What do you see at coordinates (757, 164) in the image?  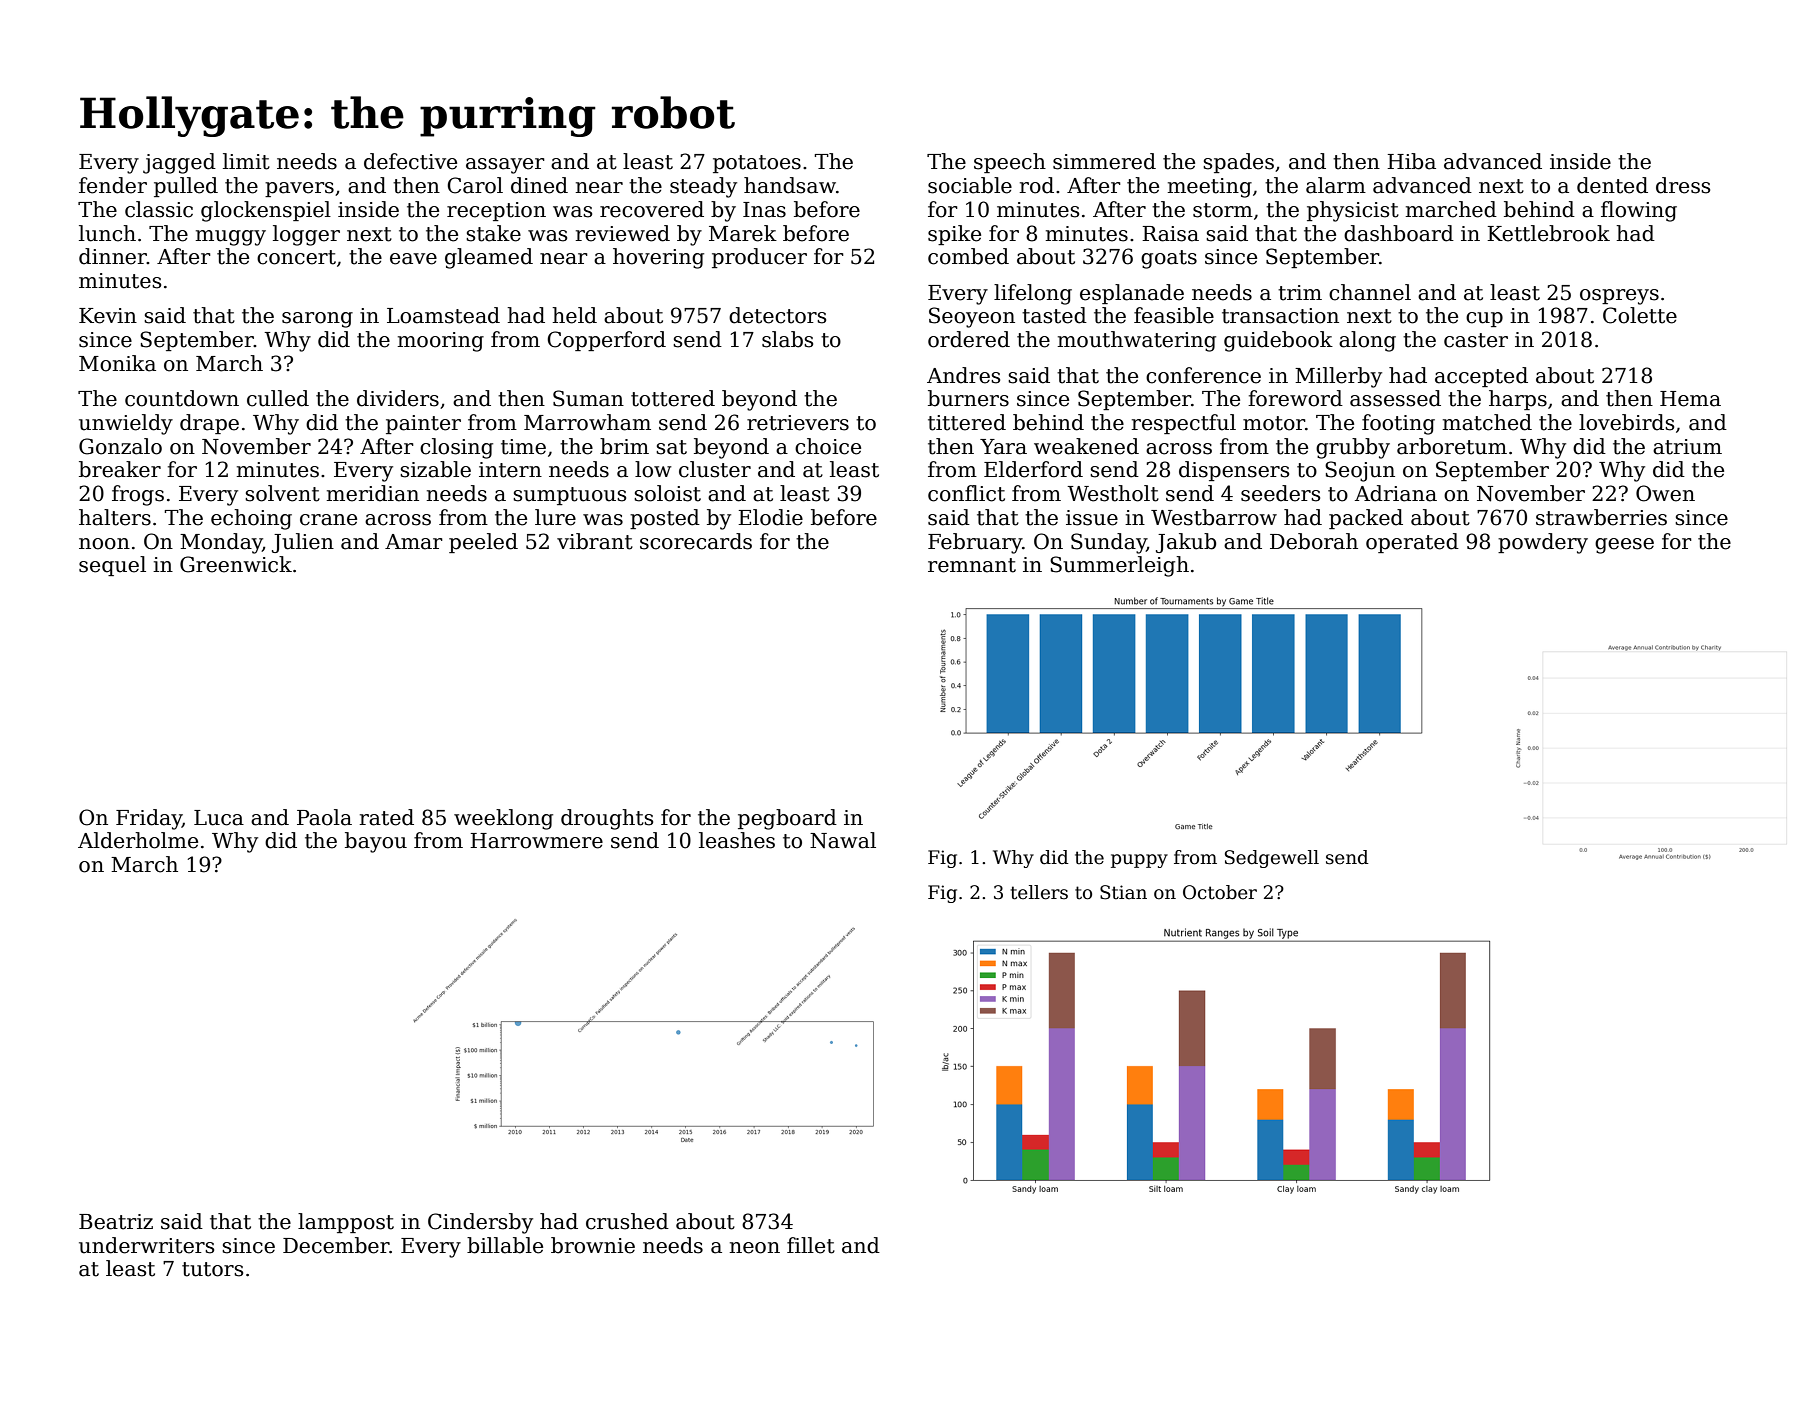 I see `potatoes` at bounding box center [757, 164].
